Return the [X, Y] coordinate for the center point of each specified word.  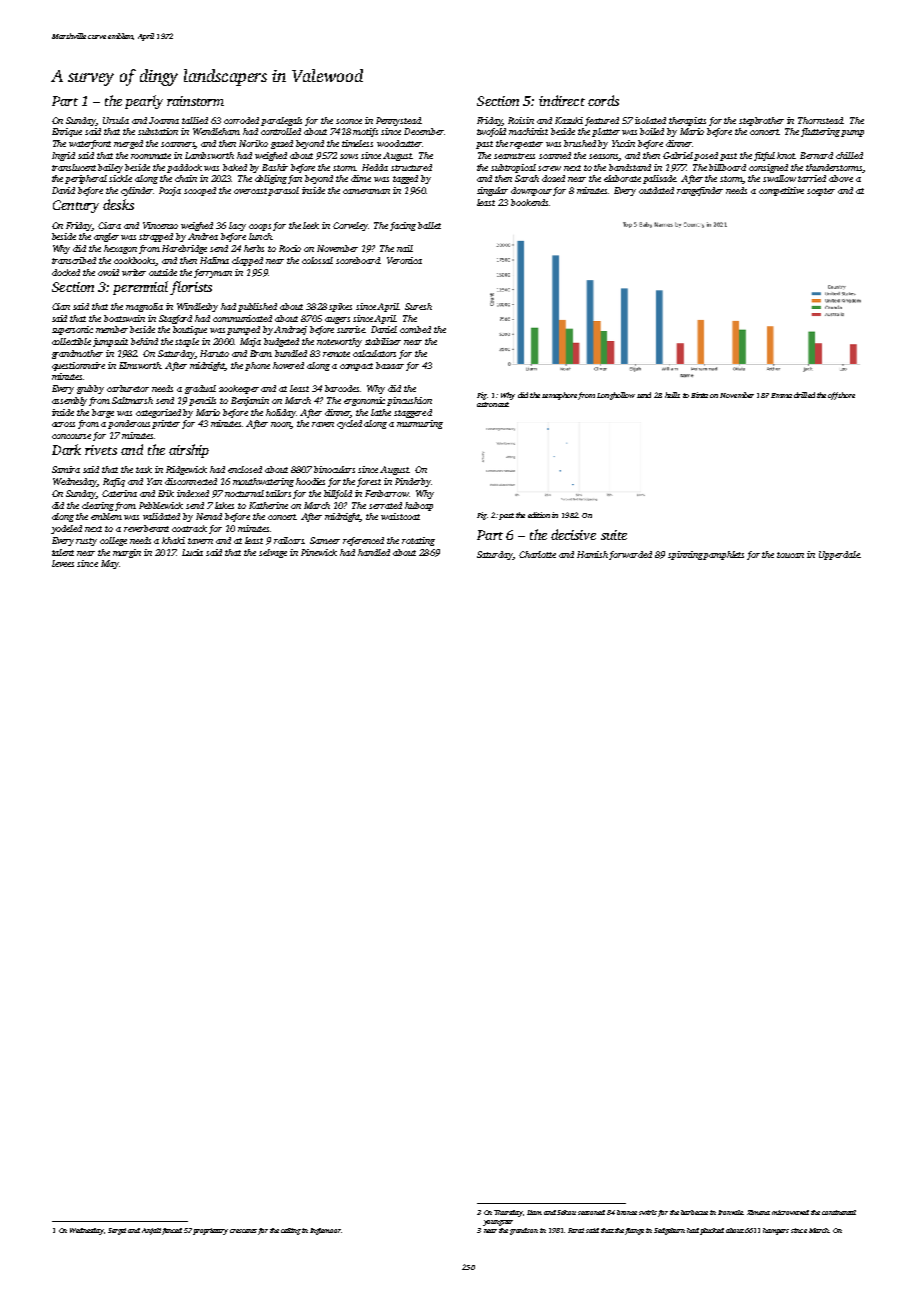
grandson [524, 1231]
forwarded [630, 555]
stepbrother [761, 121]
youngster [498, 1223]
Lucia [192, 552]
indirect [562, 100]
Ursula [116, 120]
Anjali [151, 1231]
